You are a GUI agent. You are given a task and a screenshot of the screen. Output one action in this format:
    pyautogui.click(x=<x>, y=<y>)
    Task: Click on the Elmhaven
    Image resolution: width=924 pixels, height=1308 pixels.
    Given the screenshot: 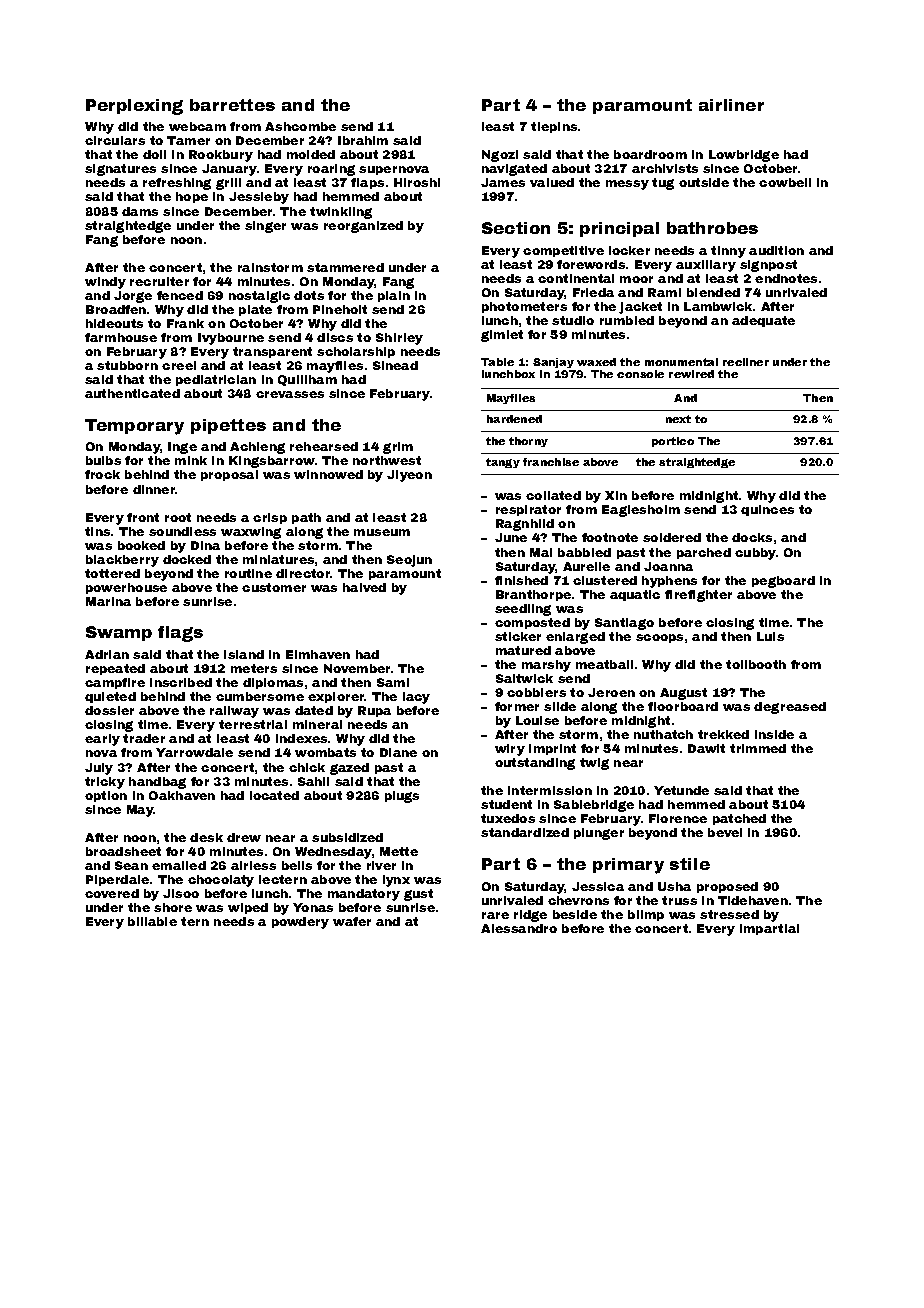 What is the action you would take?
    pyautogui.click(x=318, y=654)
